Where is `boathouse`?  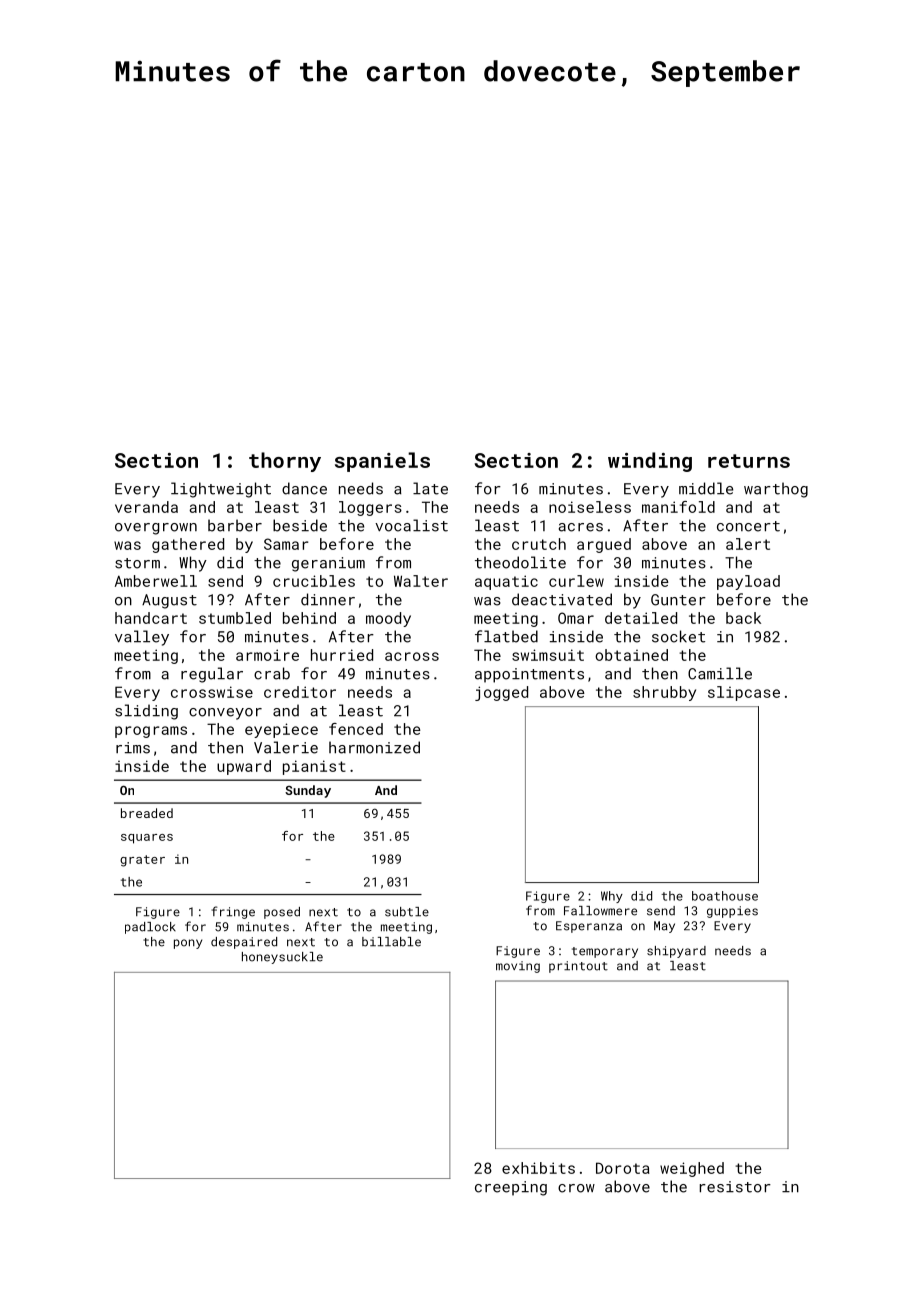
boathouse is located at coordinates (725, 896).
